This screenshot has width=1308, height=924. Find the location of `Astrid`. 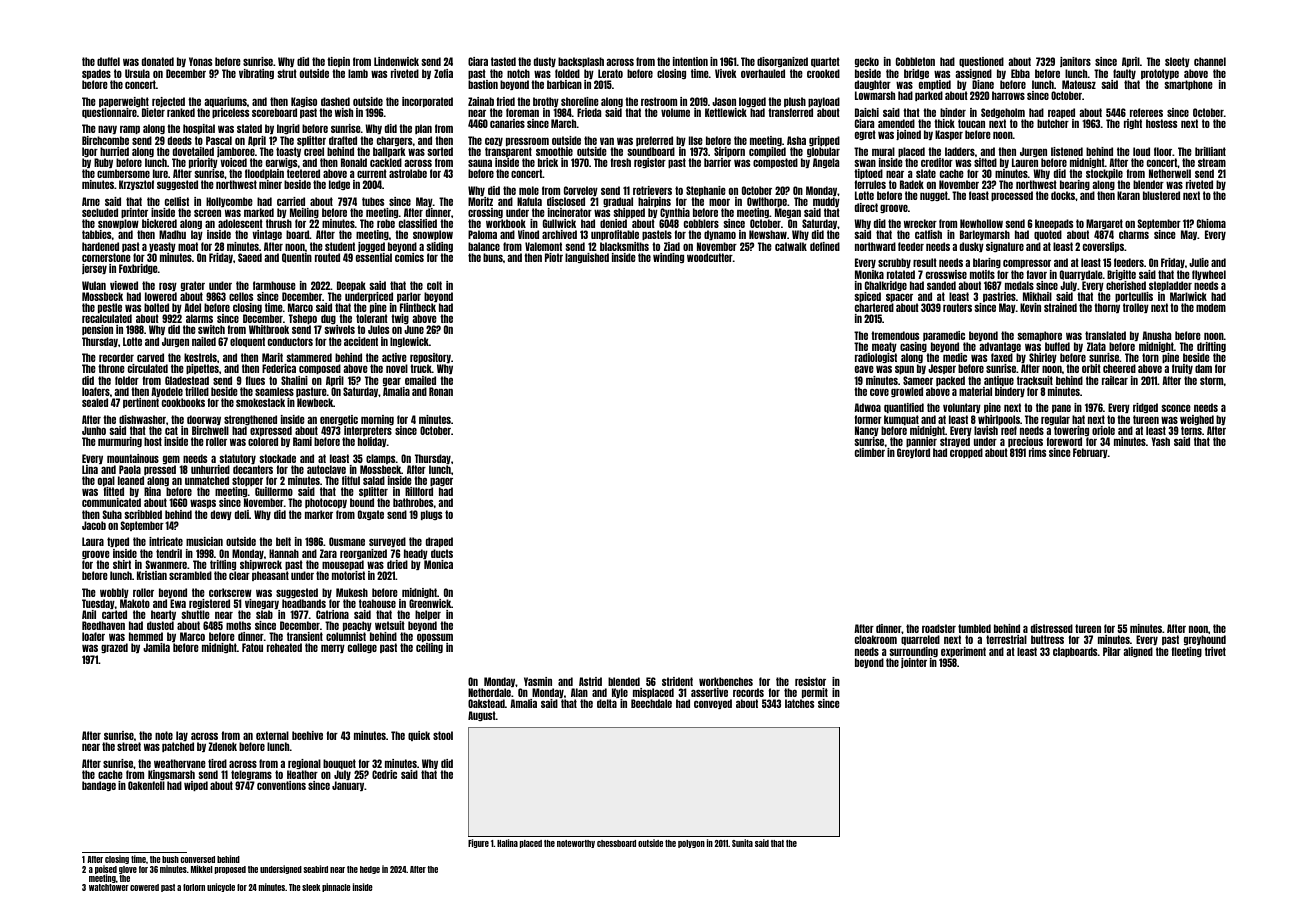

Astrid is located at coordinates (590, 681).
